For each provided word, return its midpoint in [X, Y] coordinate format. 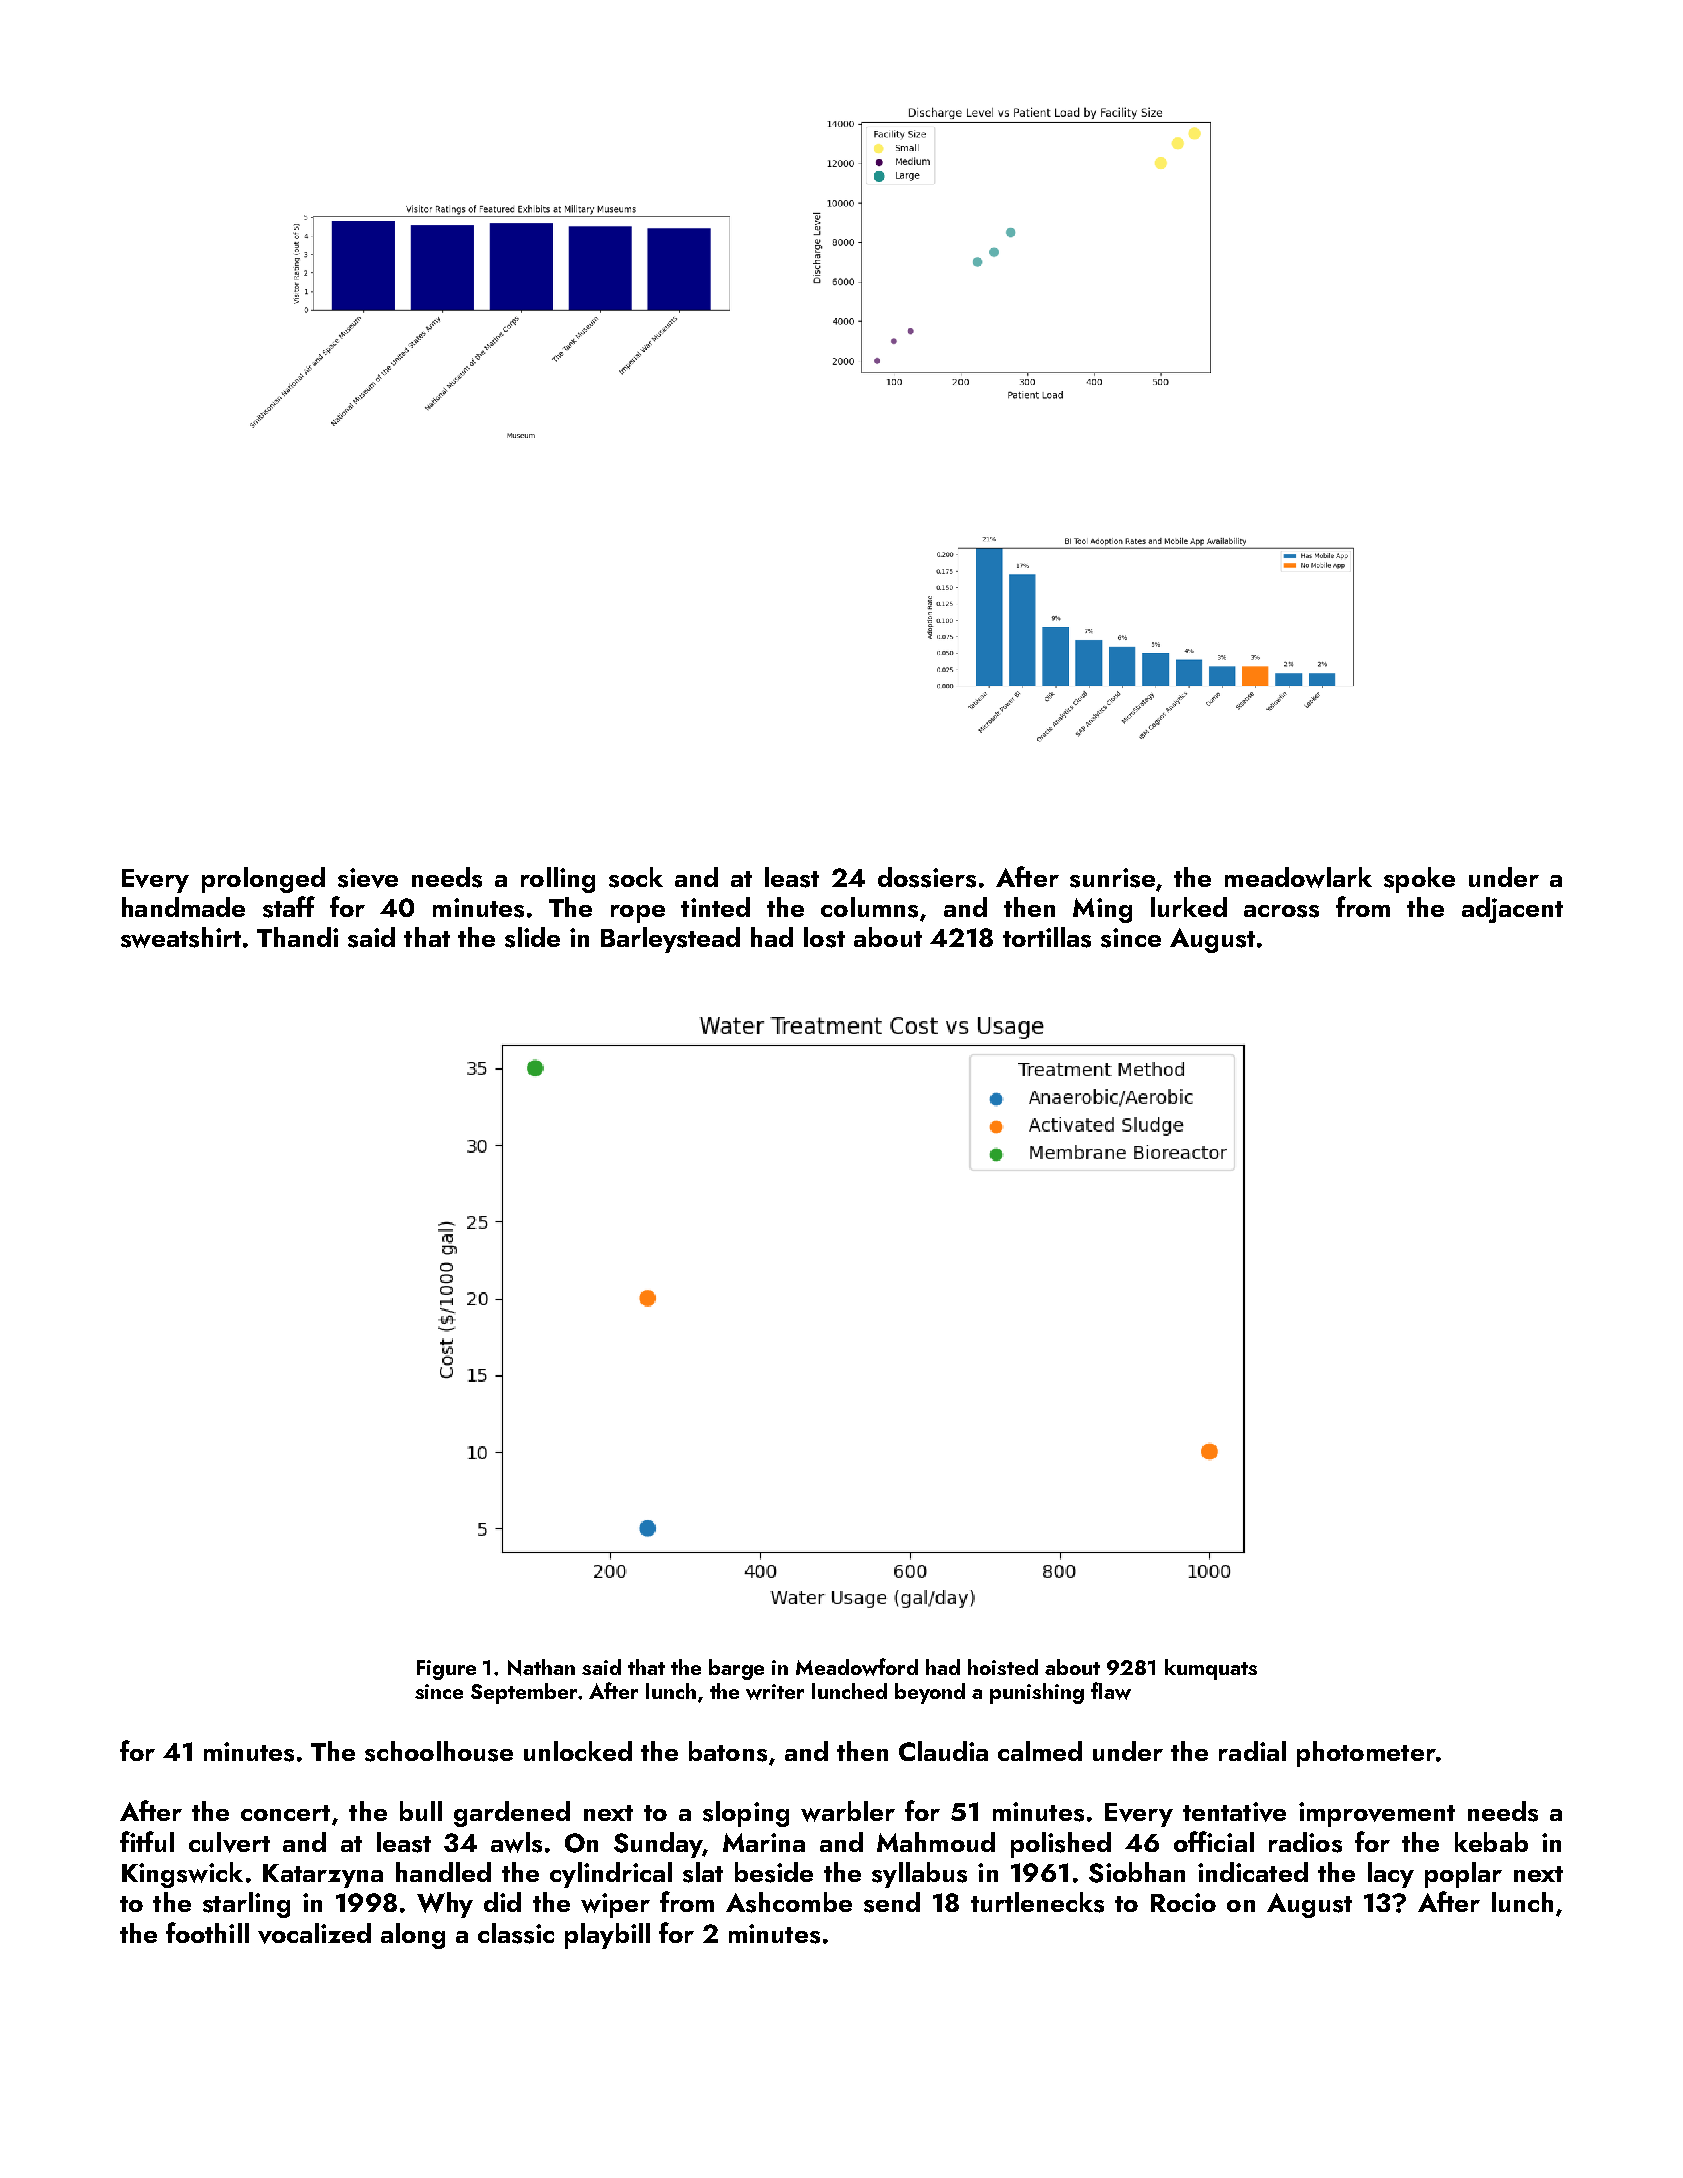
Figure [446, 1670]
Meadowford [857, 1667]
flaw [1111, 1691]
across [1281, 911]
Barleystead [670, 940]
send [892, 1902]
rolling [558, 880]
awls [516, 1842]
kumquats [1211, 1669]
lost [824, 937]
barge [736, 1669]
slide [532, 937]
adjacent [1512, 910]
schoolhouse [439, 1751]
